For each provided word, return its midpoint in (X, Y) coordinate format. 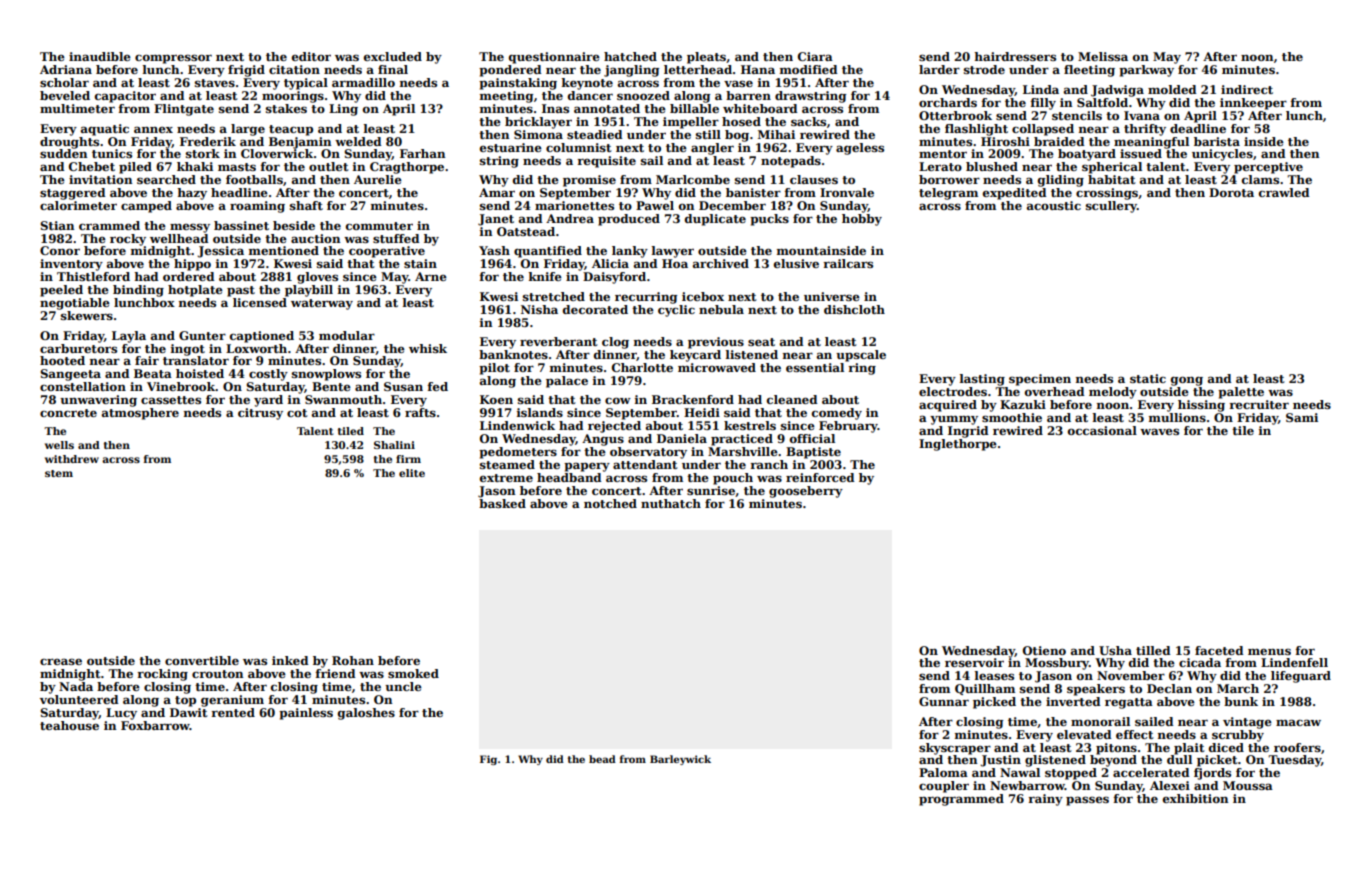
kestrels (750, 425)
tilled (1153, 650)
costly (268, 375)
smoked (413, 673)
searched (166, 179)
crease (61, 661)
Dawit (189, 712)
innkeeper (1253, 104)
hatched (630, 56)
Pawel (655, 205)
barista (1217, 141)
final (393, 69)
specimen (1040, 380)
